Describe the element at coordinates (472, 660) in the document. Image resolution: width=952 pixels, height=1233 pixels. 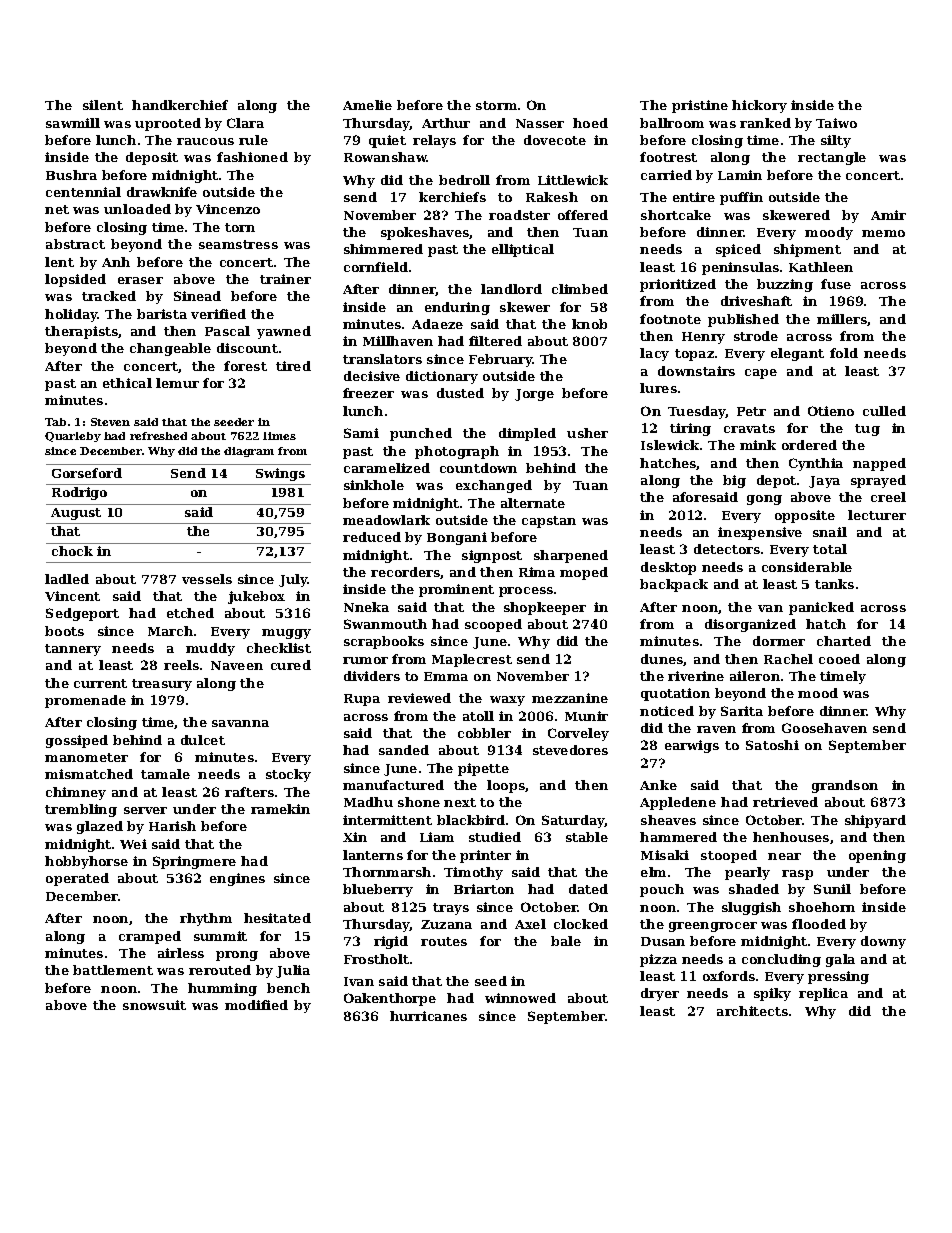
I see `Maplecrest` at that location.
